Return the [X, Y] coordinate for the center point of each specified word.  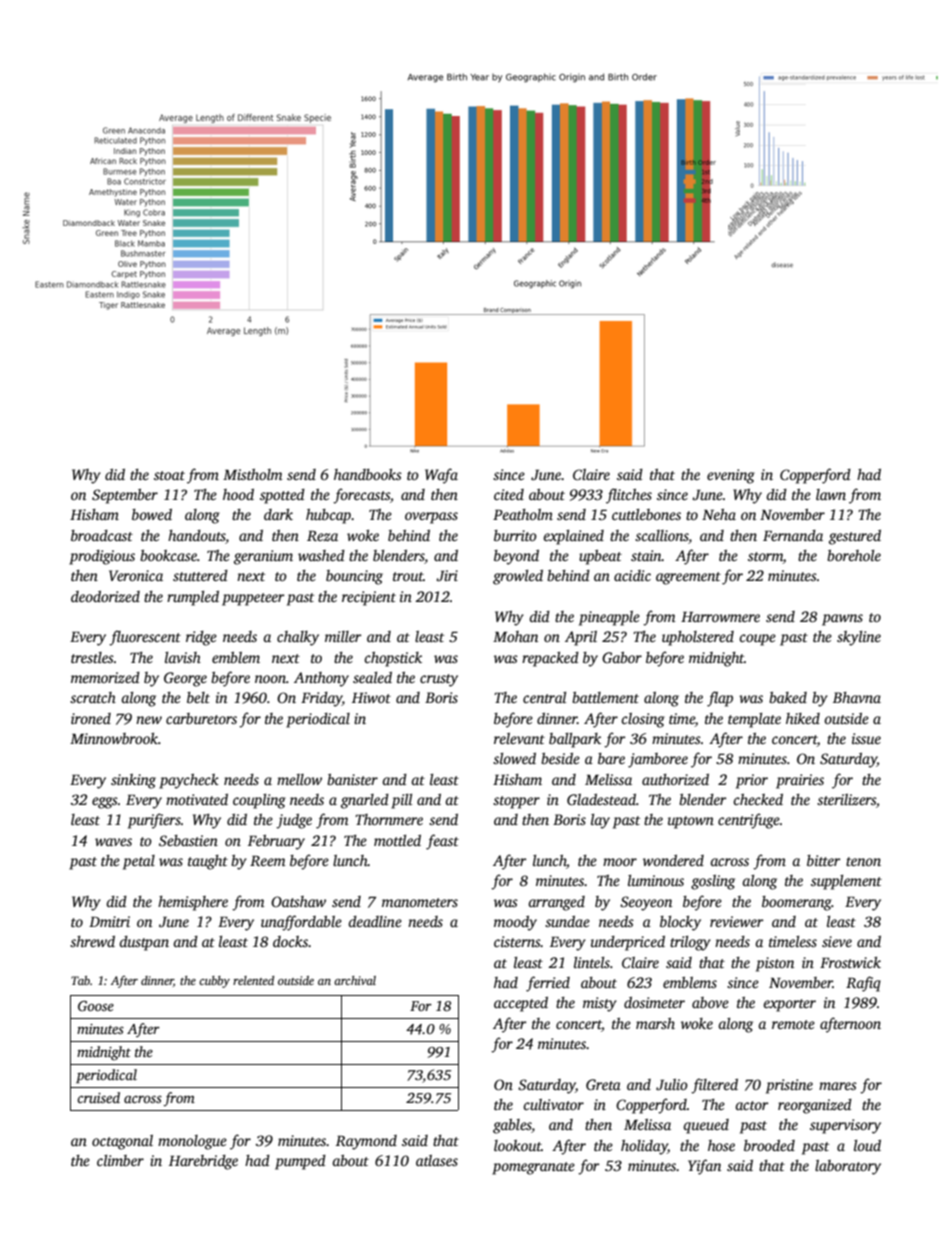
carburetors [201, 718]
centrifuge [749, 821]
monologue [192, 1142]
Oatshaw [298, 901]
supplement [846, 882]
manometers [420, 902]
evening [731, 476]
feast [442, 842]
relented [253, 980]
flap [720, 699]
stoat [169, 475]
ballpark [575, 740]
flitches [629, 496]
